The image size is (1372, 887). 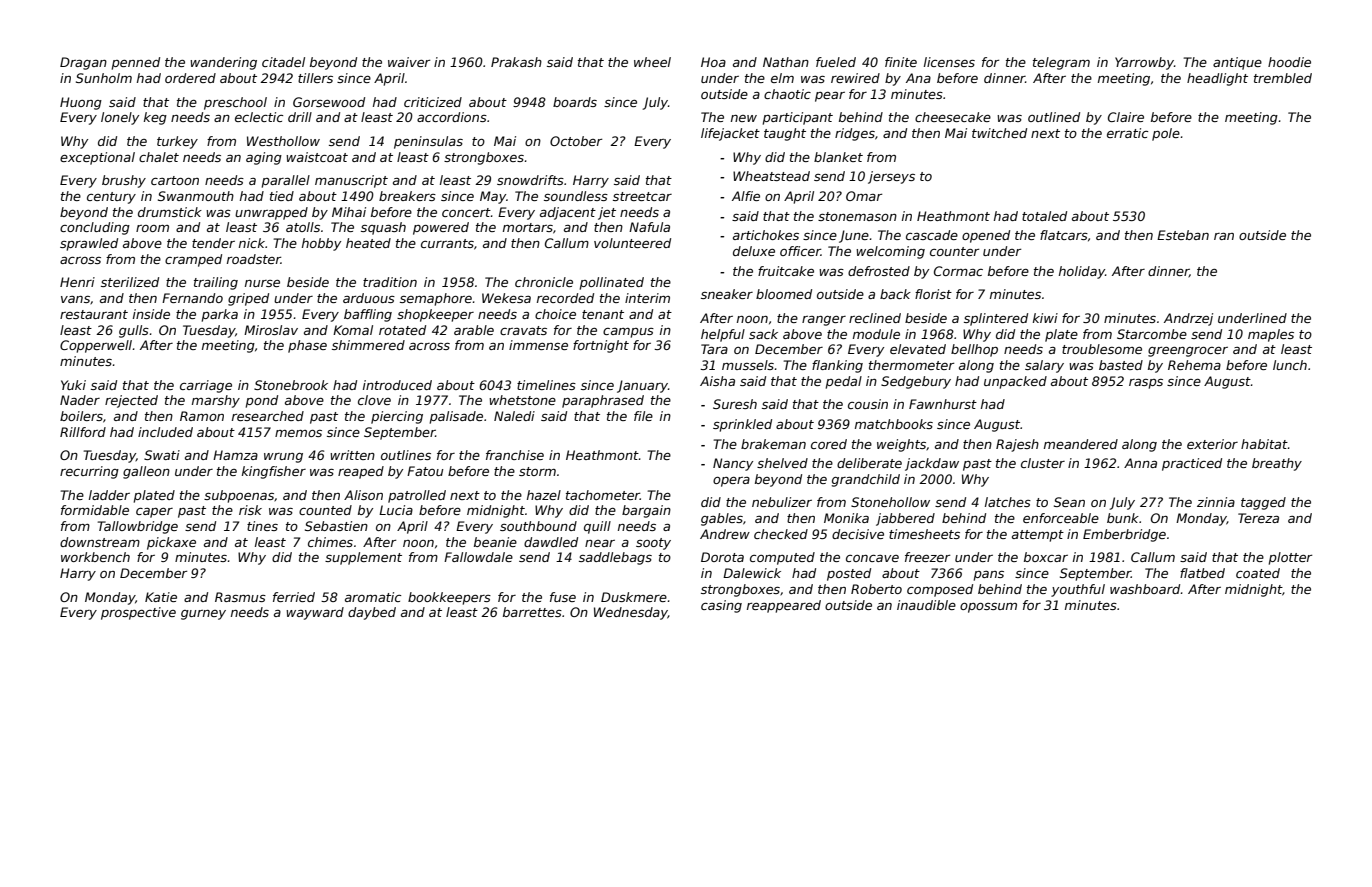 I want to click on thermometer, so click(x=911, y=365).
